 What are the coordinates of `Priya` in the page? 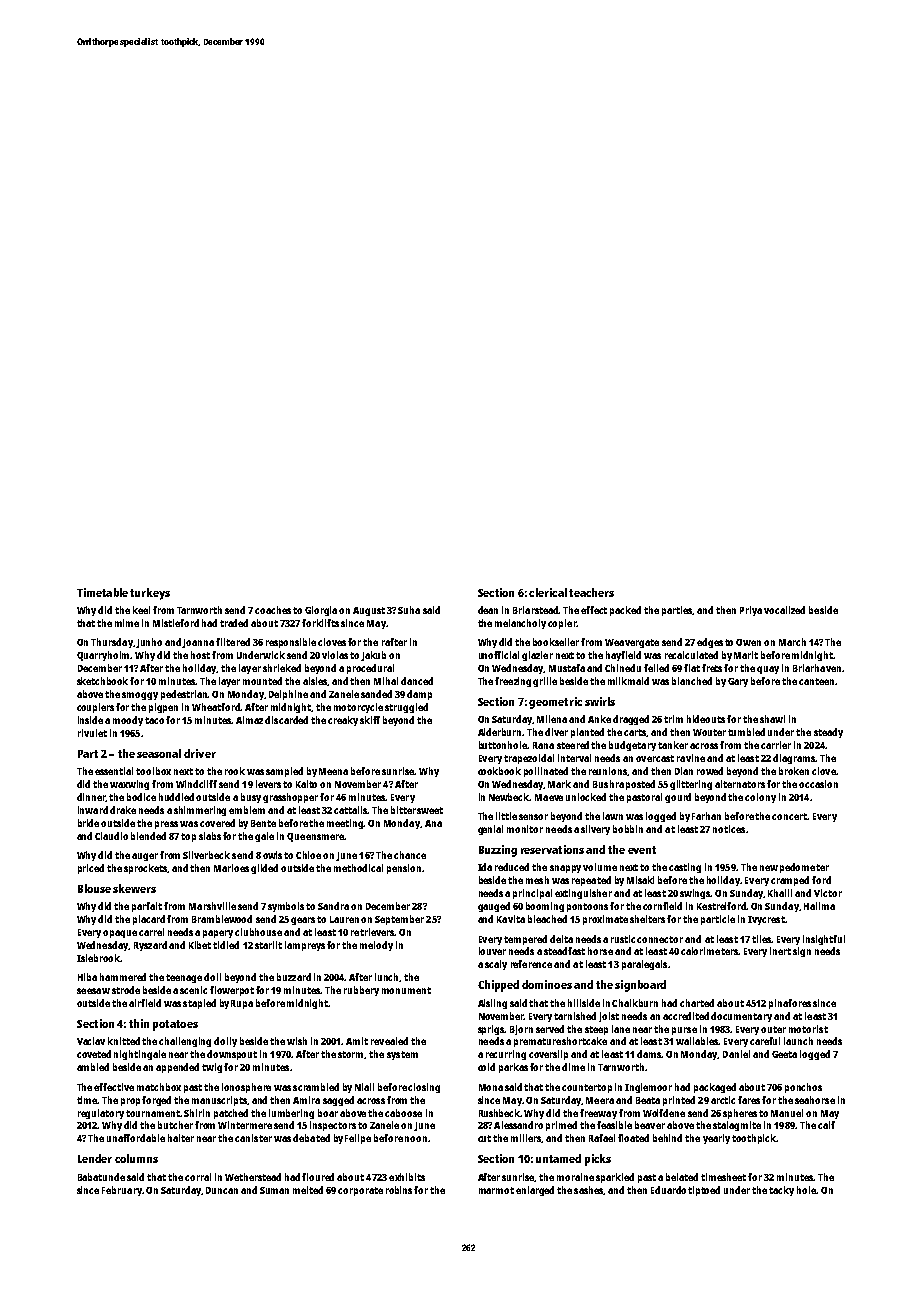 It's located at (751, 611).
